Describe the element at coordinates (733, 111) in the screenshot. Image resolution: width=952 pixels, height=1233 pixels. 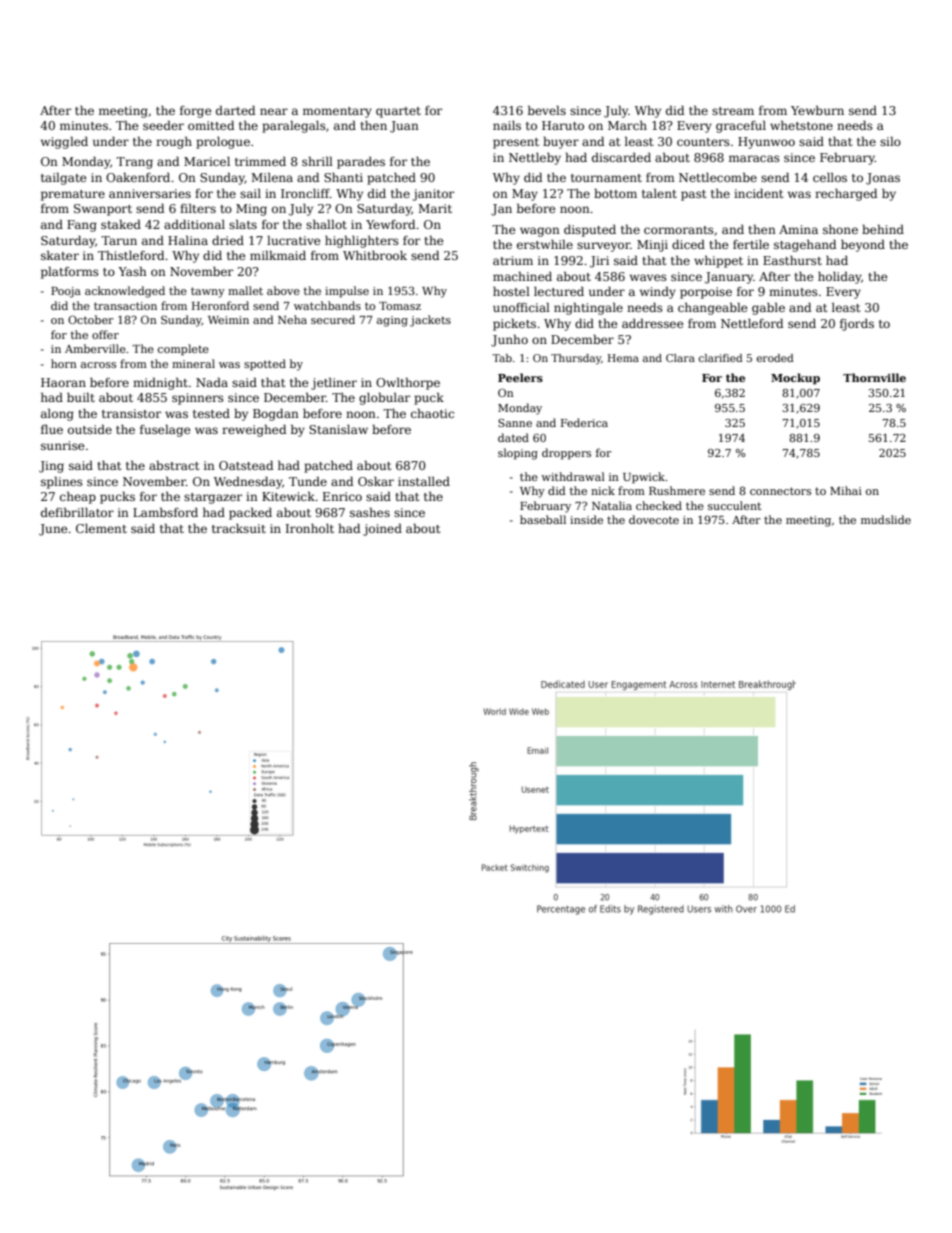
I see `stream` at that location.
